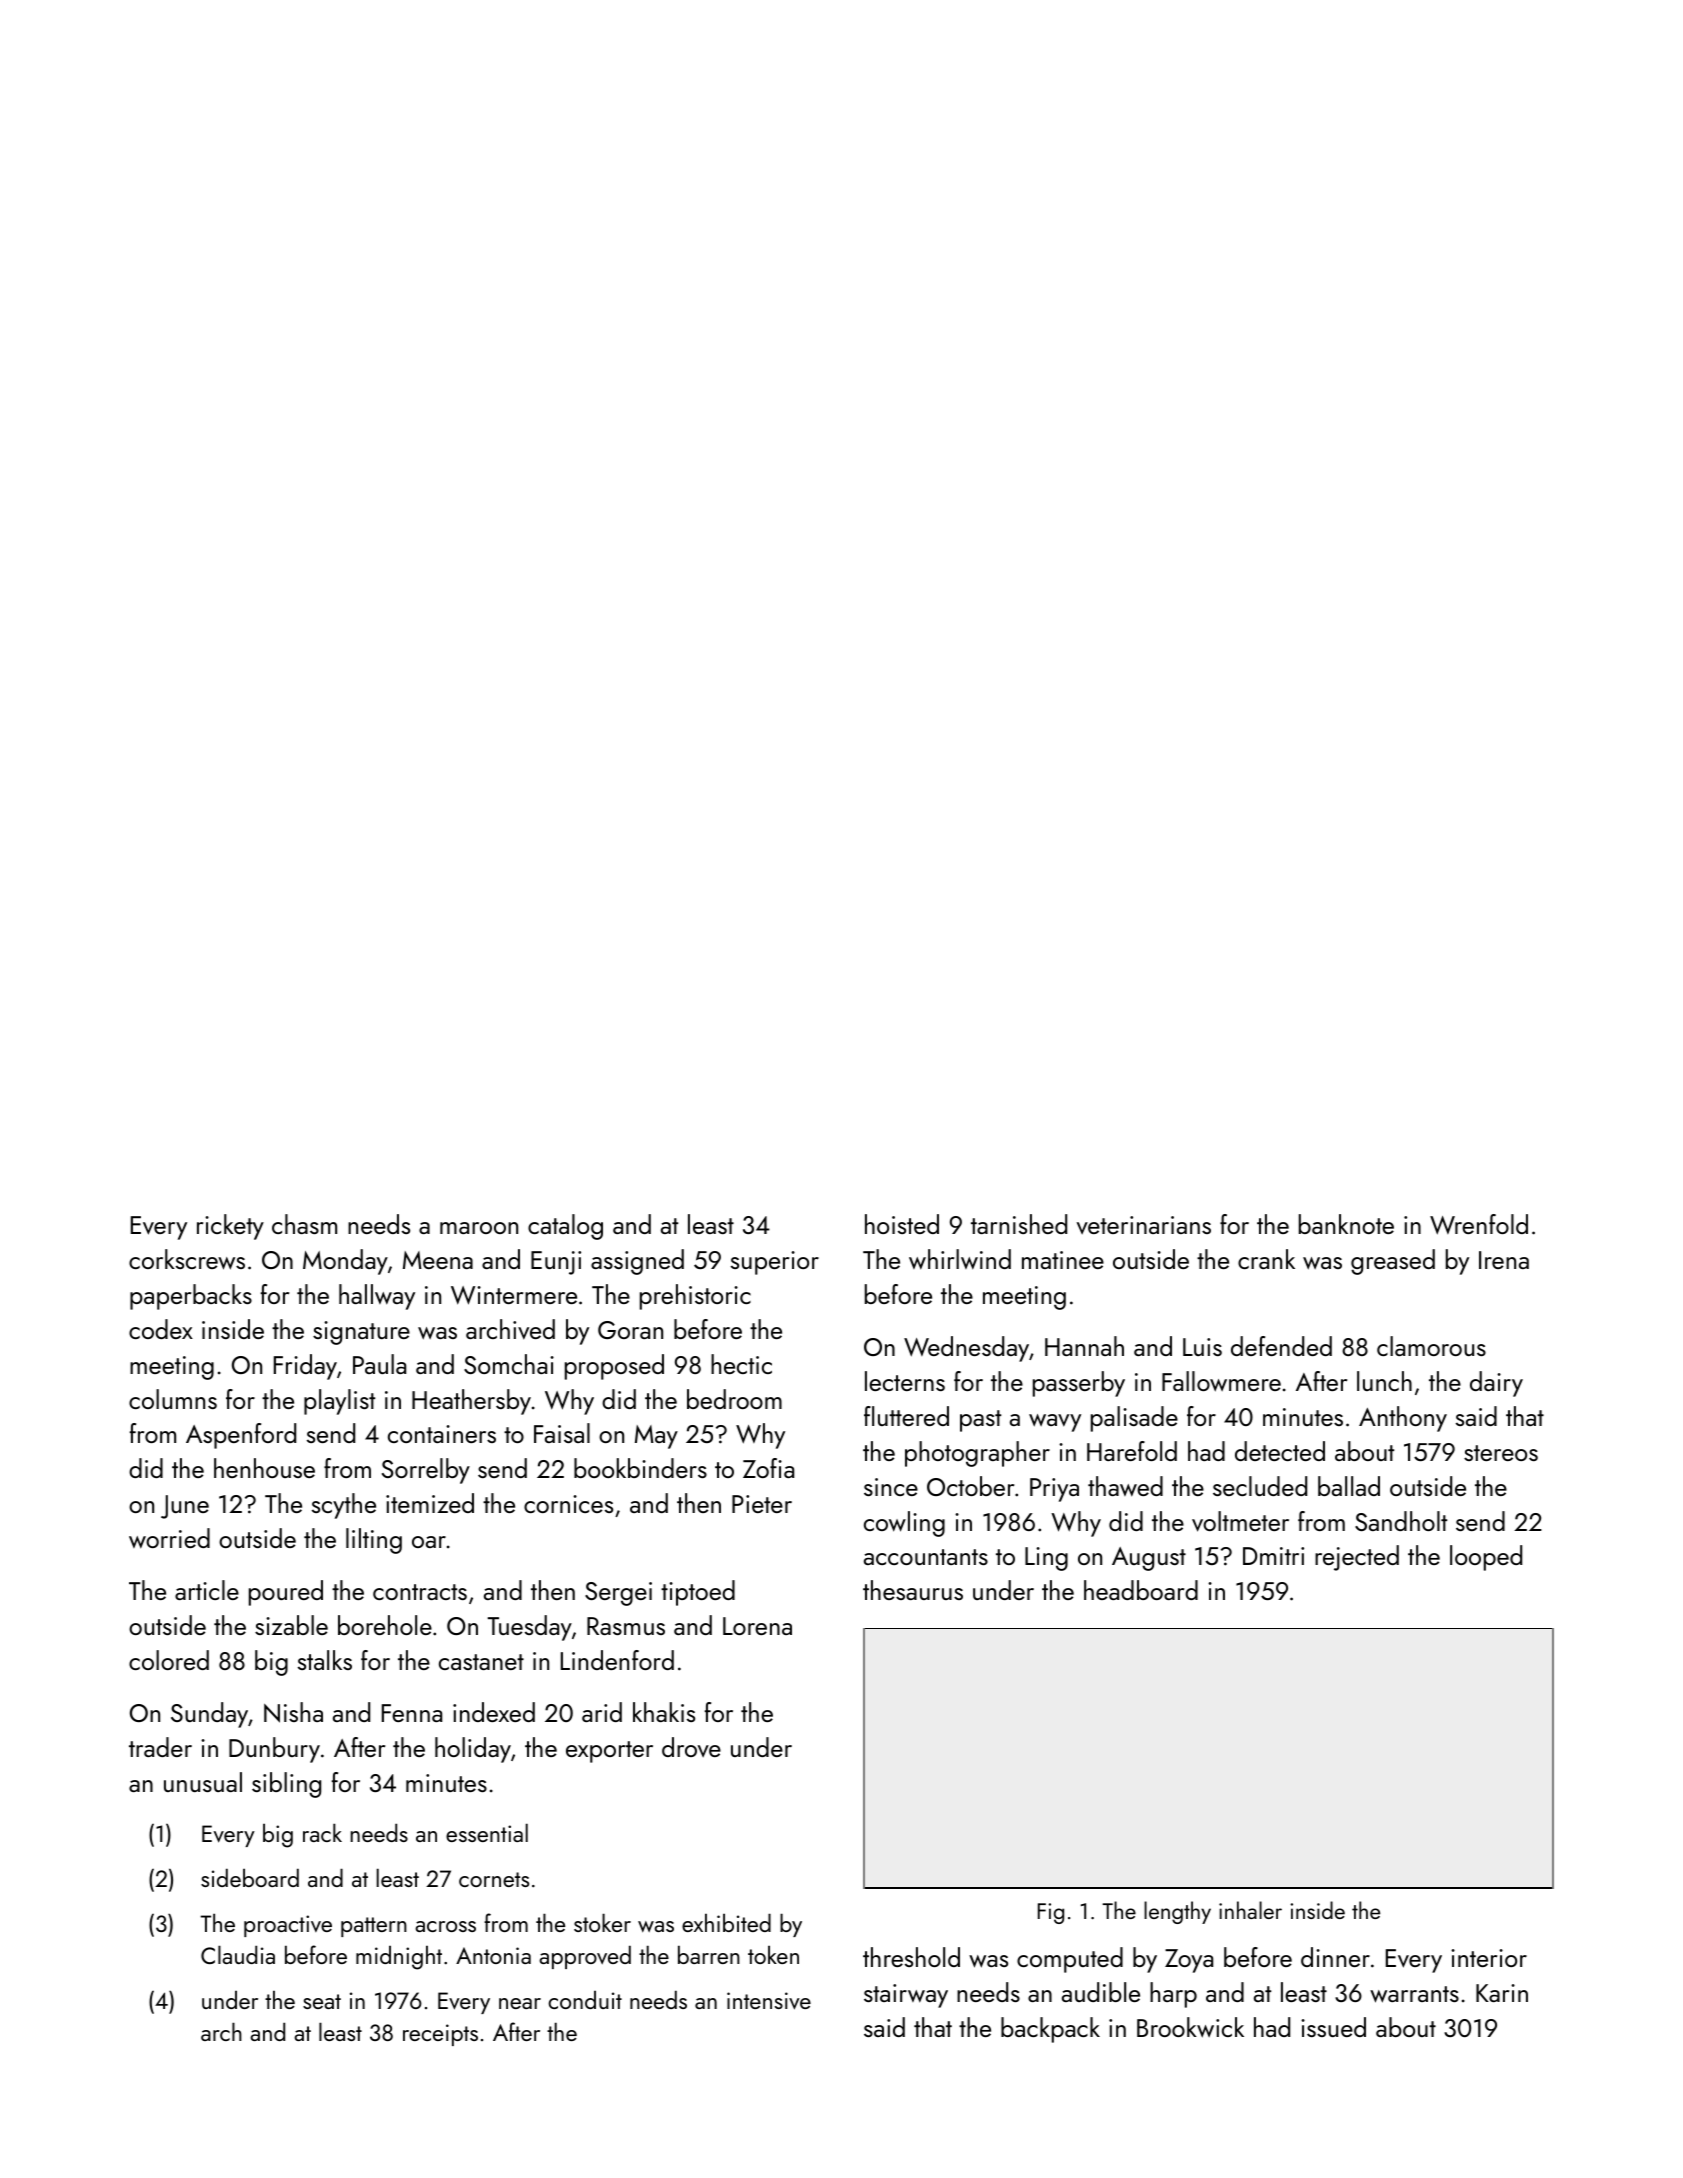 The image size is (1683, 2178). What do you see at coordinates (1346, 1224) in the image?
I see `banknote` at bounding box center [1346, 1224].
